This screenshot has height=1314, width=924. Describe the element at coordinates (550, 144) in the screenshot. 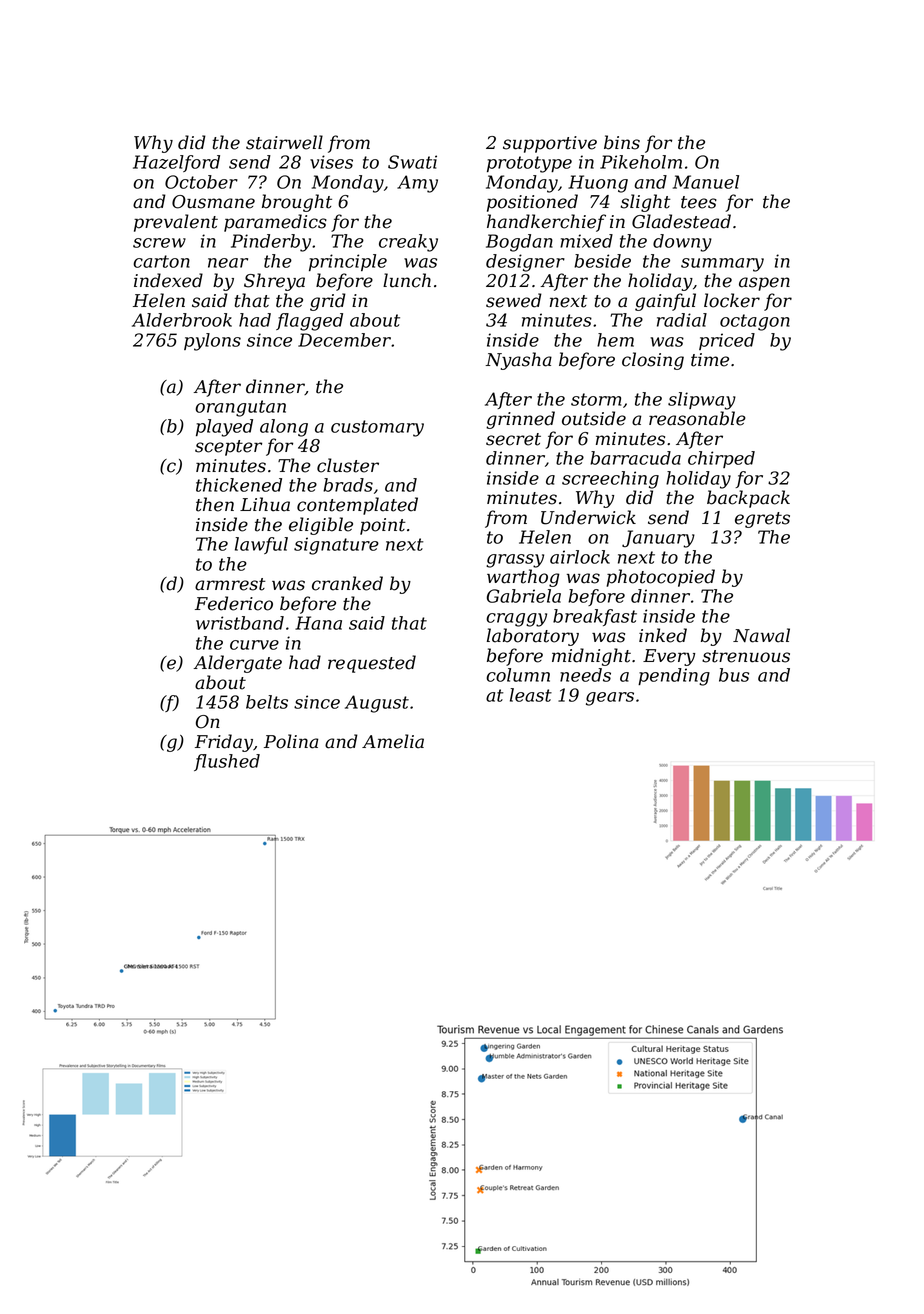

I see `supportive` at that location.
